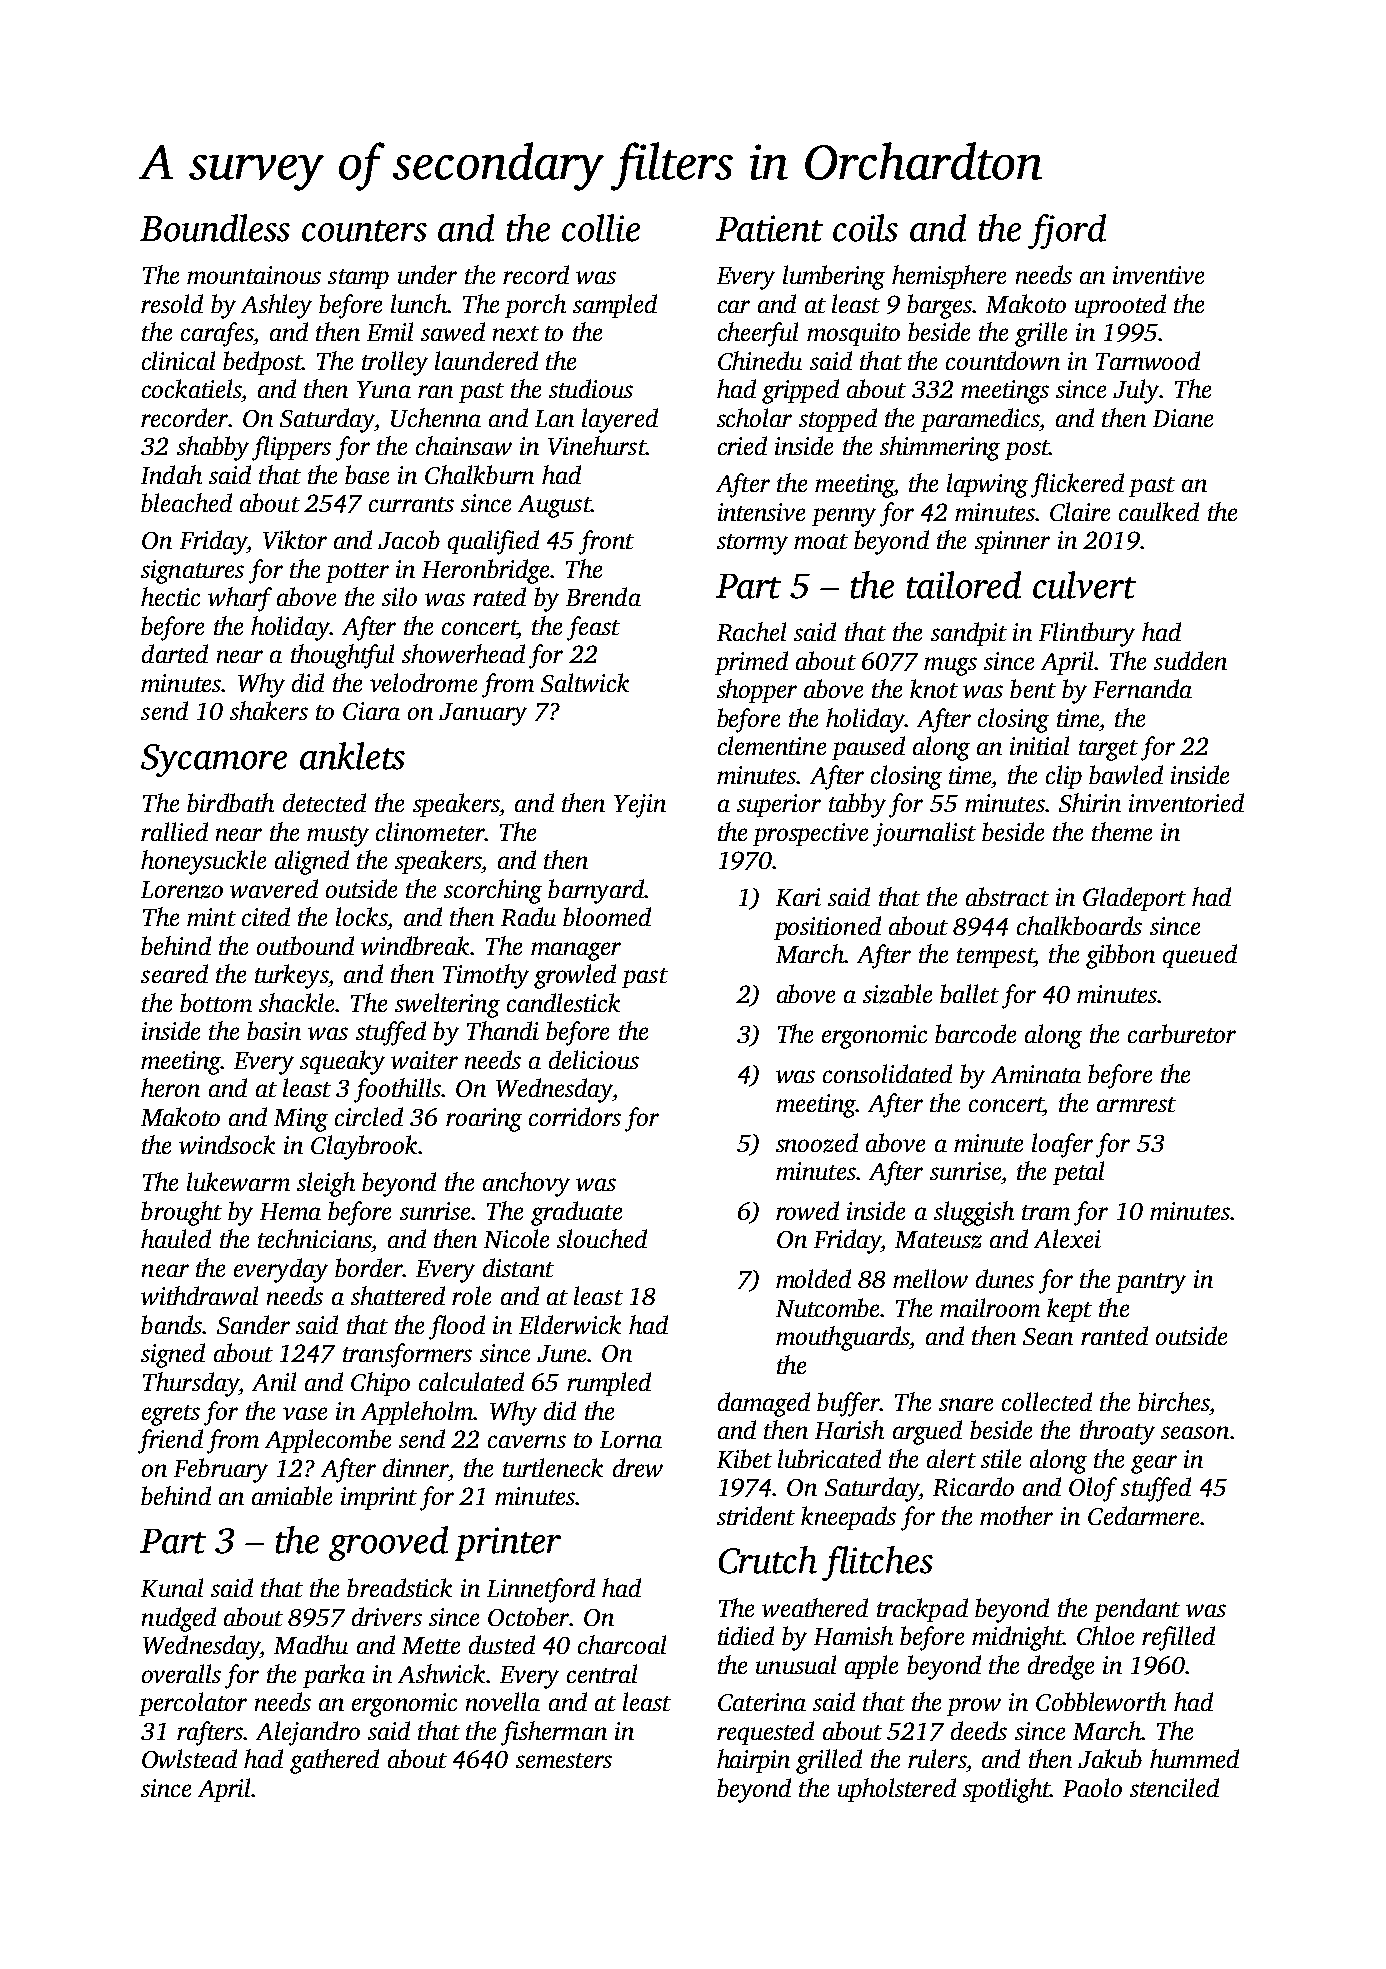 Image resolution: width=1386 pixels, height=1969 pixels. I want to click on lapwing, so click(987, 485).
